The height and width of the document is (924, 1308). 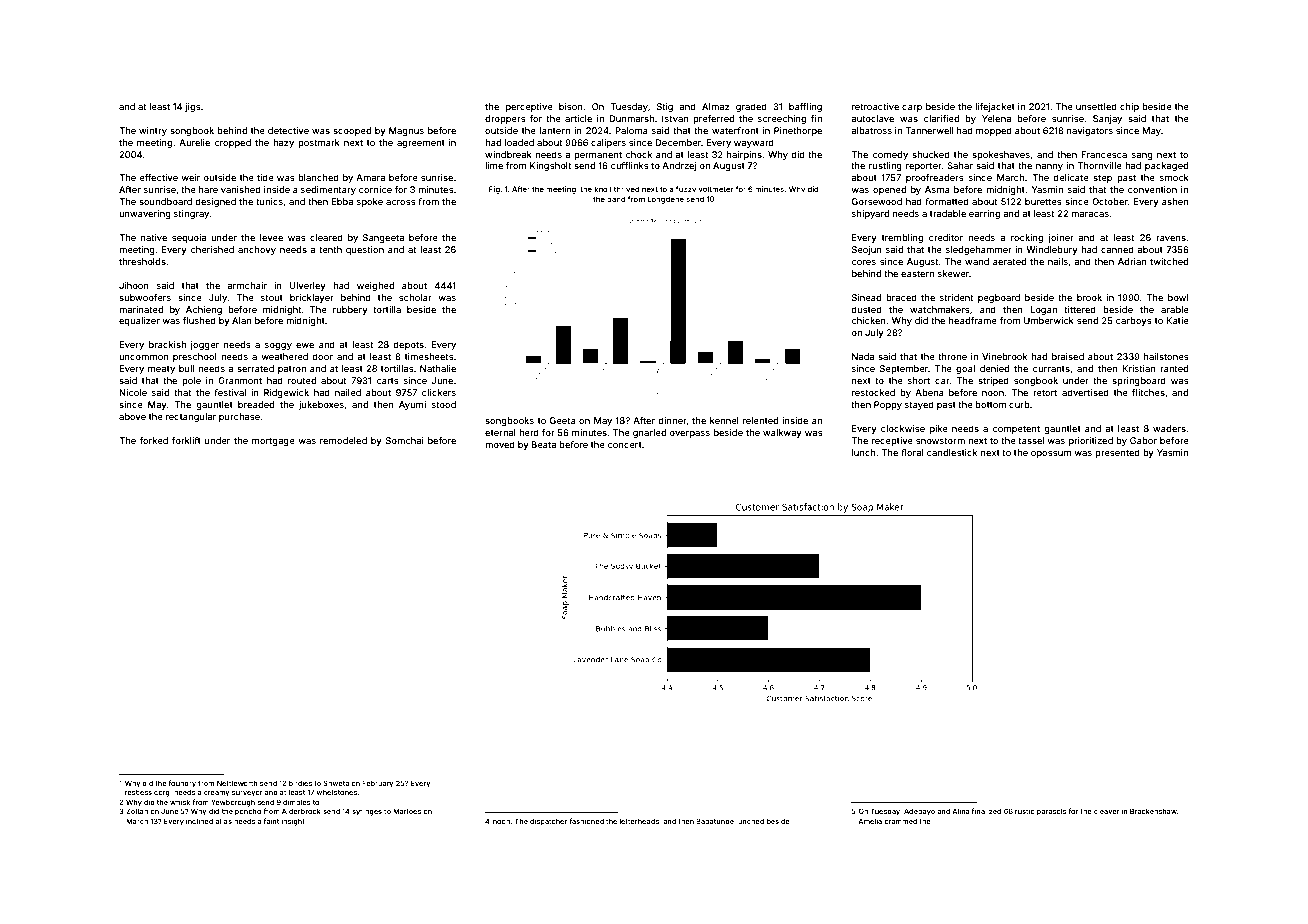 I want to click on bison, so click(x=571, y=106).
